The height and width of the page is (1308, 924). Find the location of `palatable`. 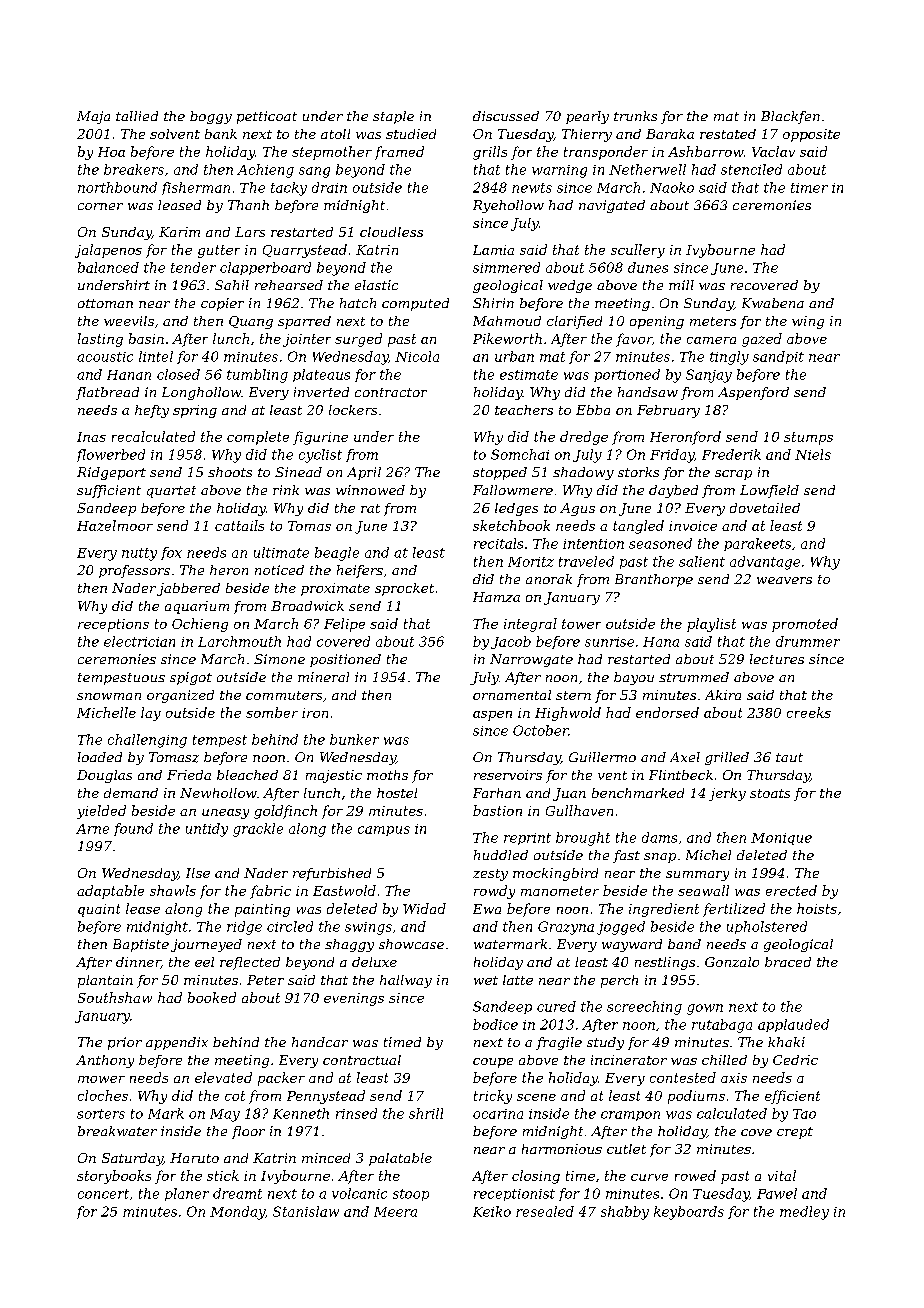

palatable is located at coordinates (400, 1159).
